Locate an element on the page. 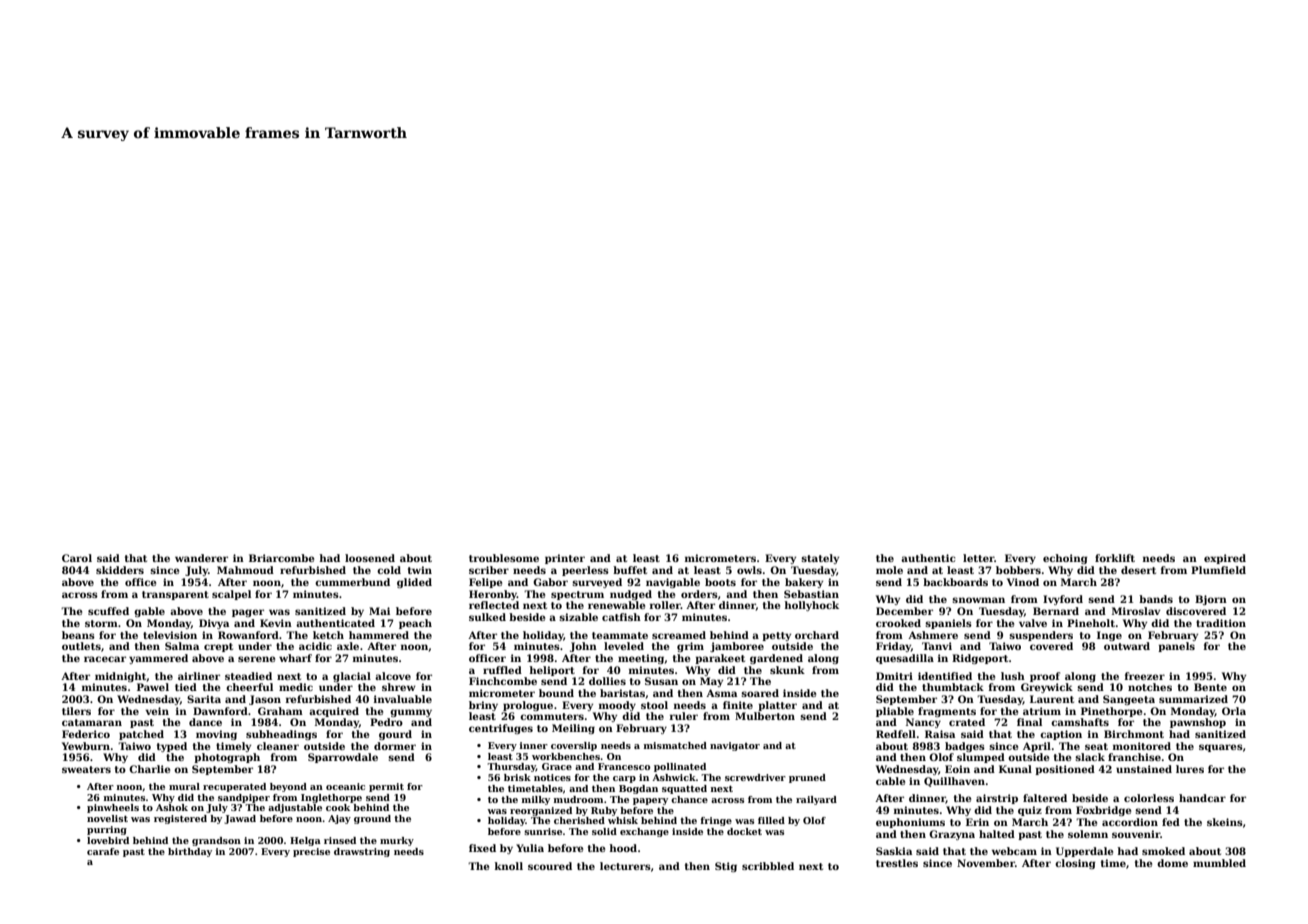 Image resolution: width=1308 pixels, height=924 pixels. television is located at coordinates (170, 635).
